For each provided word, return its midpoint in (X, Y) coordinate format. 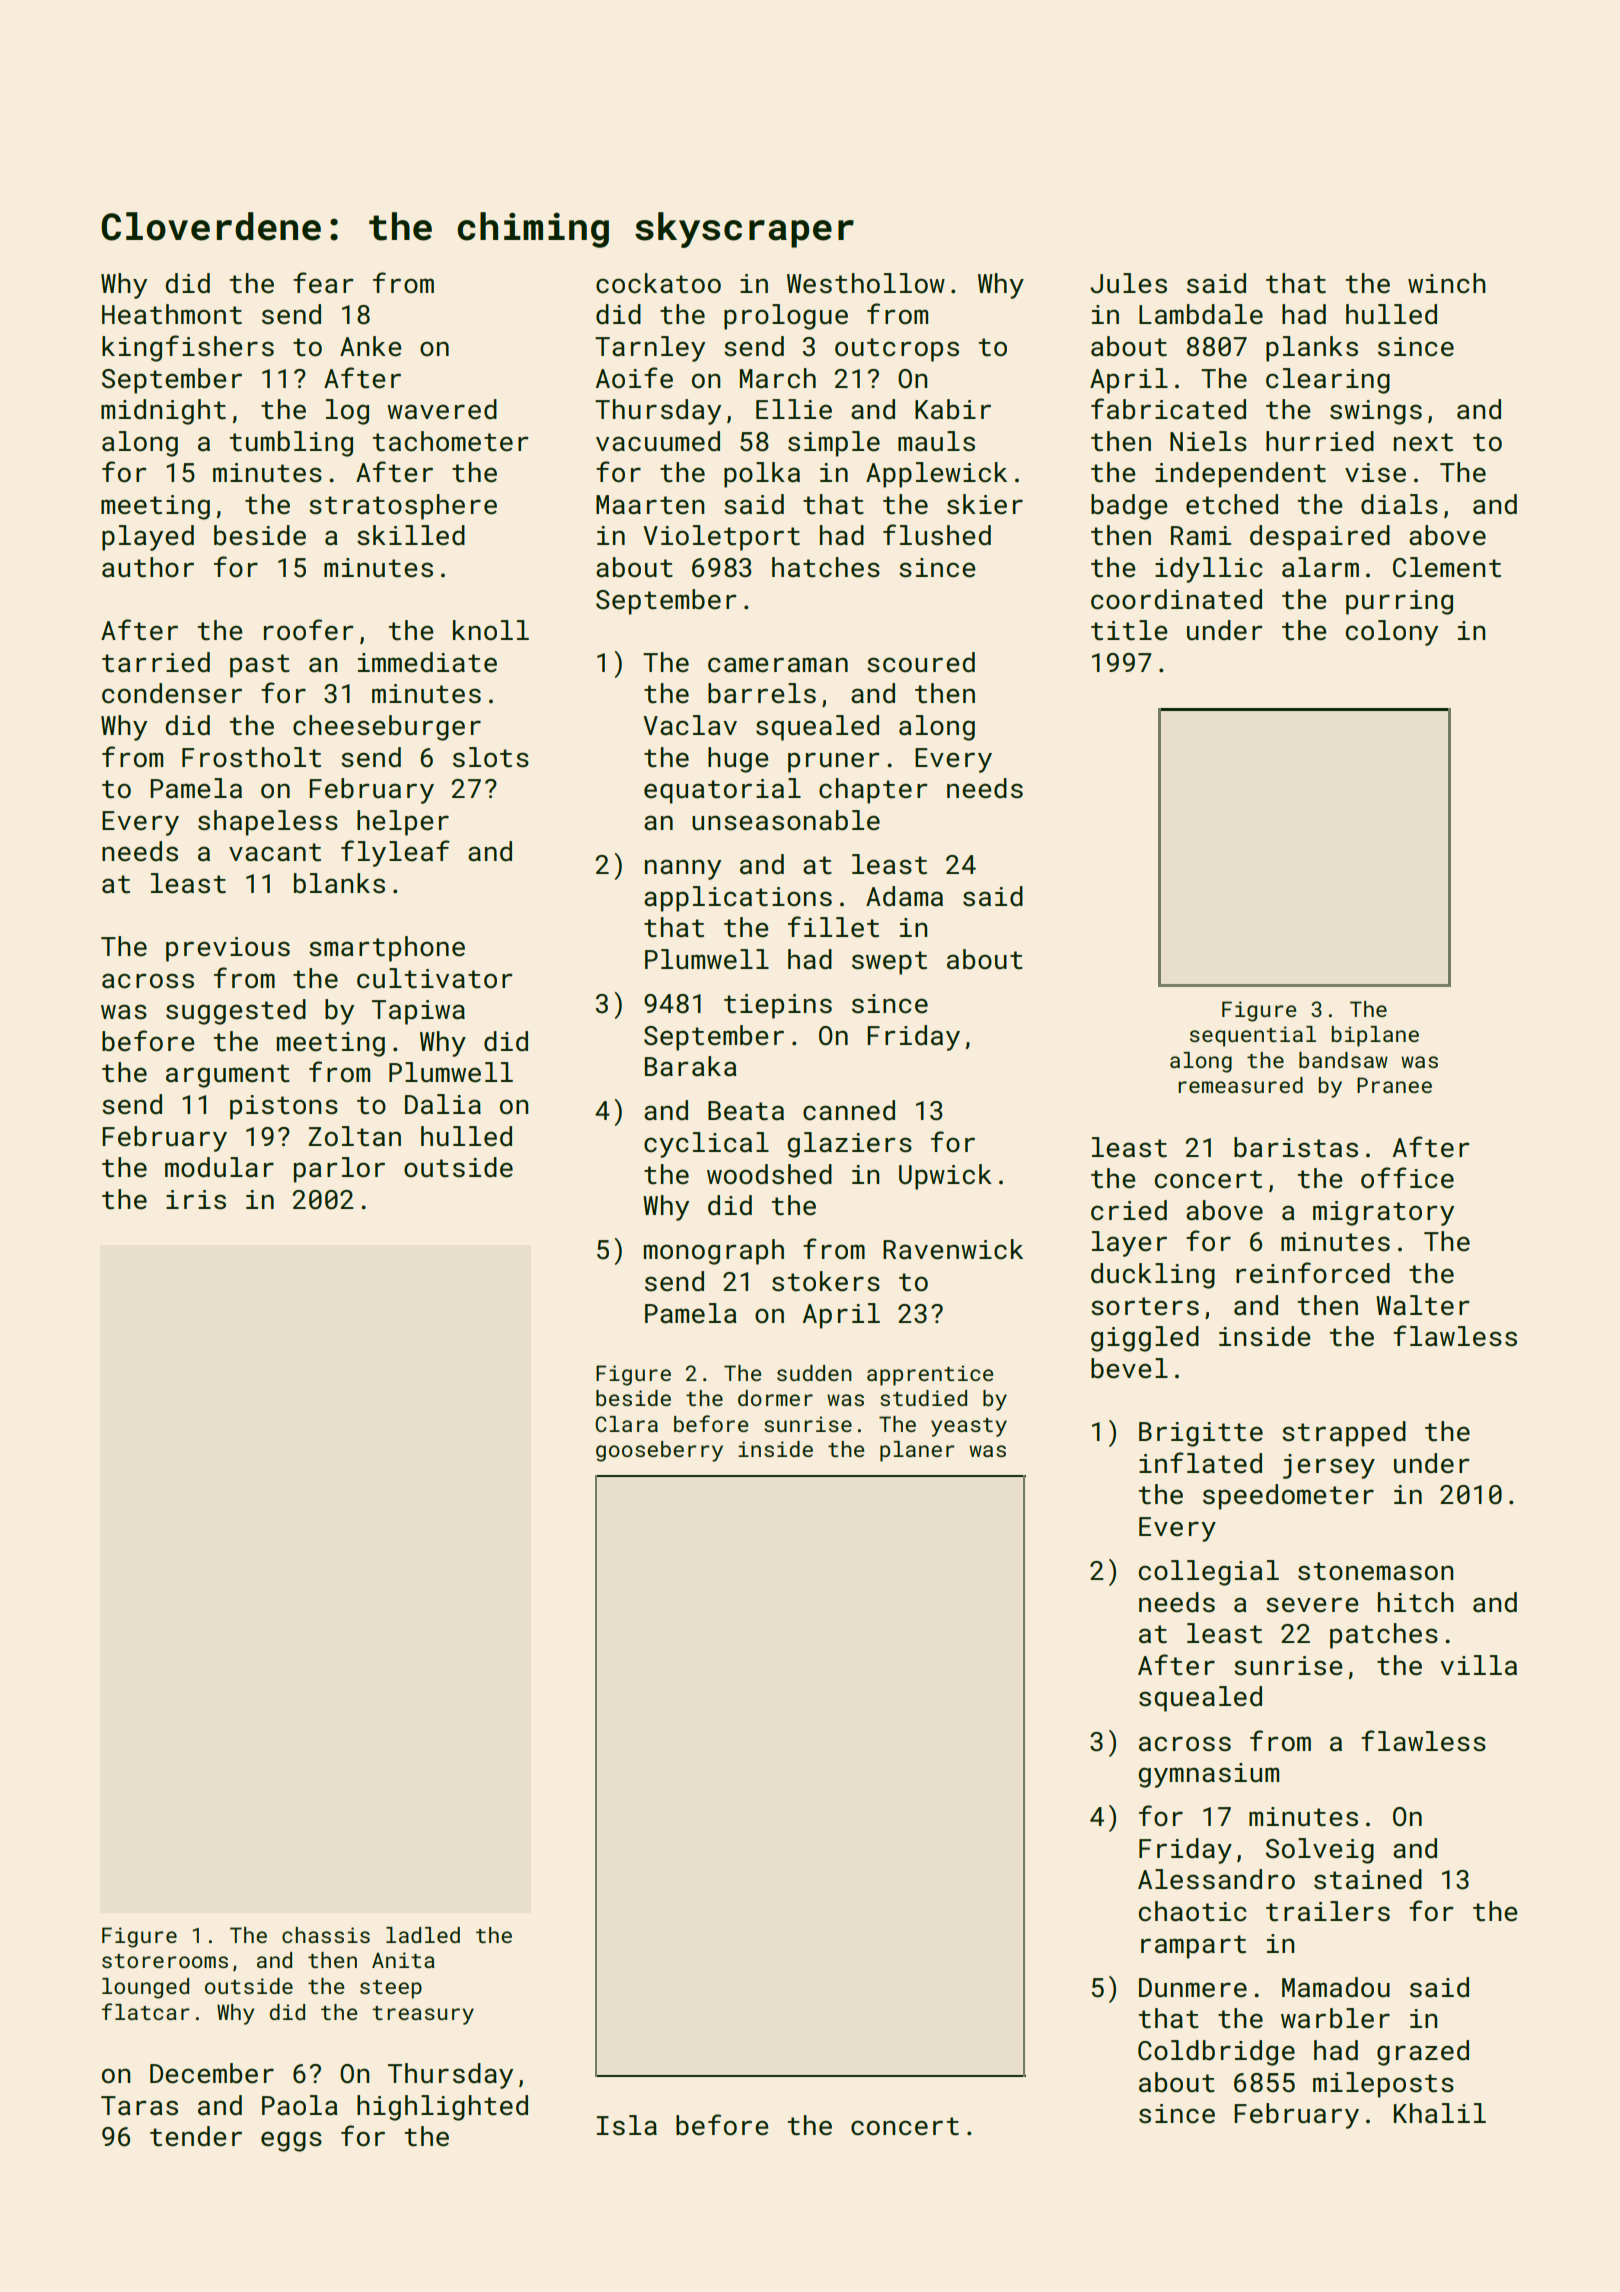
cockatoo (658, 283)
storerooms (165, 1961)
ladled (423, 1935)
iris (196, 1200)
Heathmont (172, 314)
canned (849, 1110)
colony (1392, 633)
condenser (172, 693)
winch (1447, 283)
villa (1478, 1665)
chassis (326, 1935)
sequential (1253, 1036)
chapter (873, 791)
